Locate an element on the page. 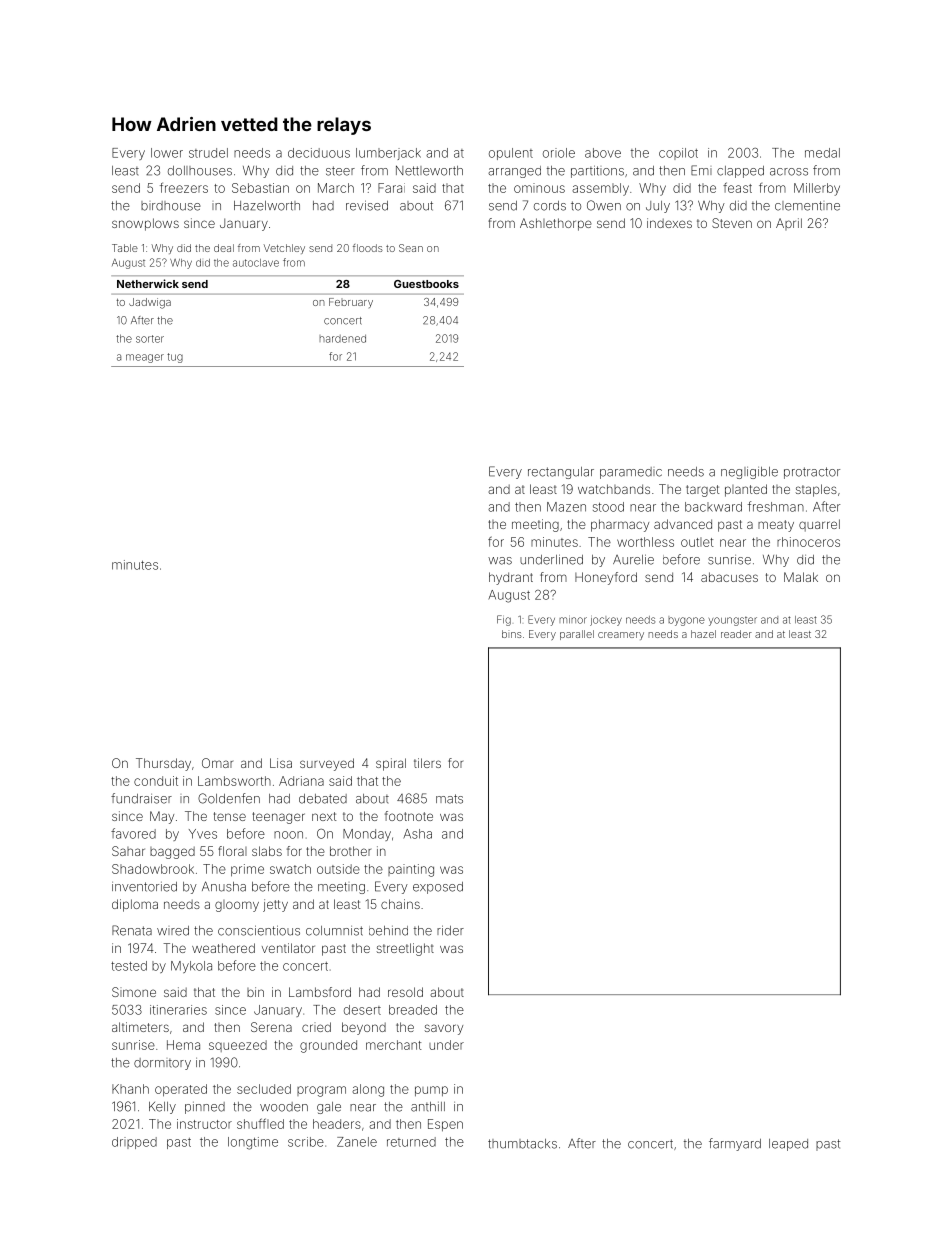 The width and height of the image is (952, 1233). hydrant is located at coordinates (511, 578).
